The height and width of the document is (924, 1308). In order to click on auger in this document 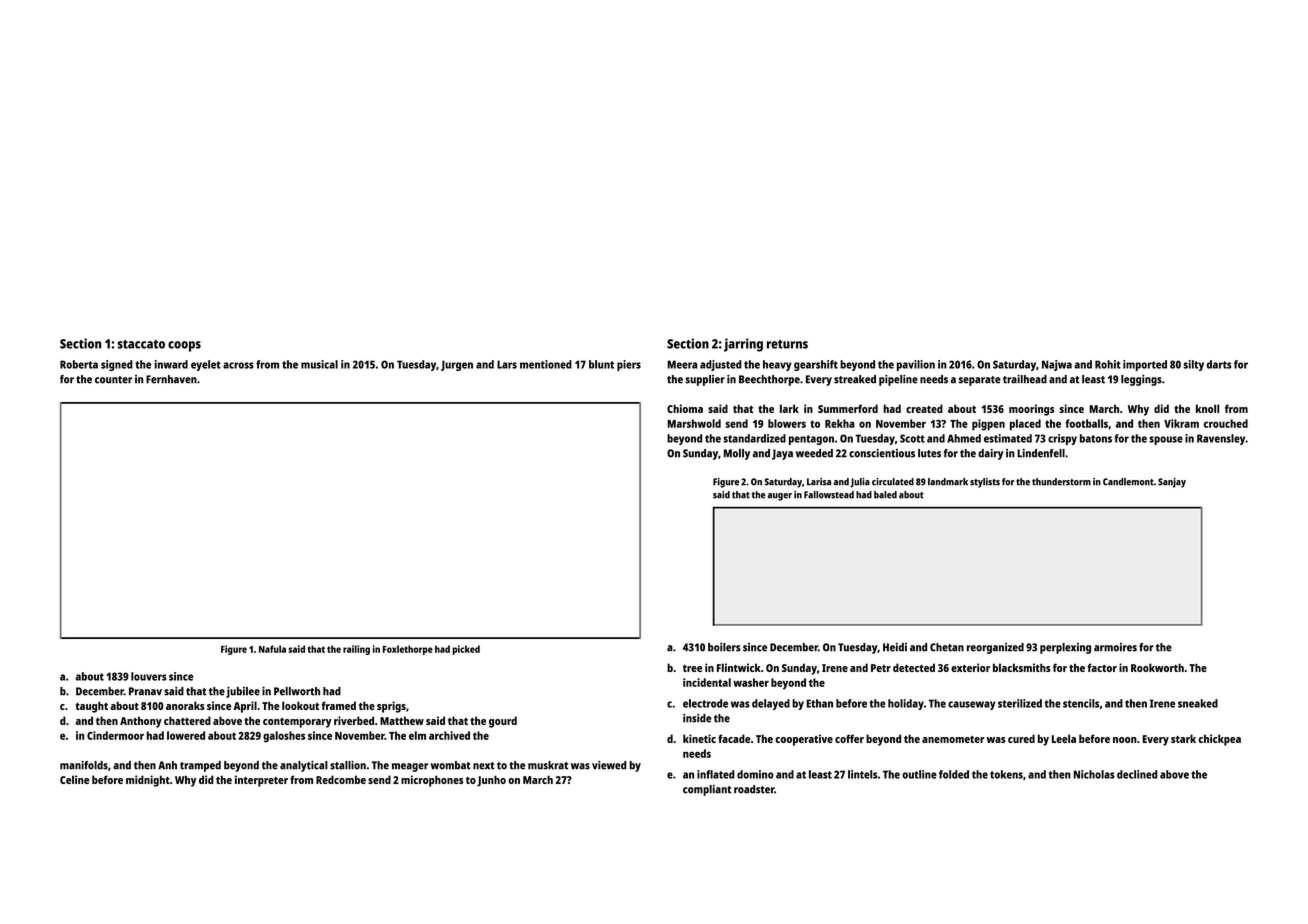, I will do `click(780, 497)`.
